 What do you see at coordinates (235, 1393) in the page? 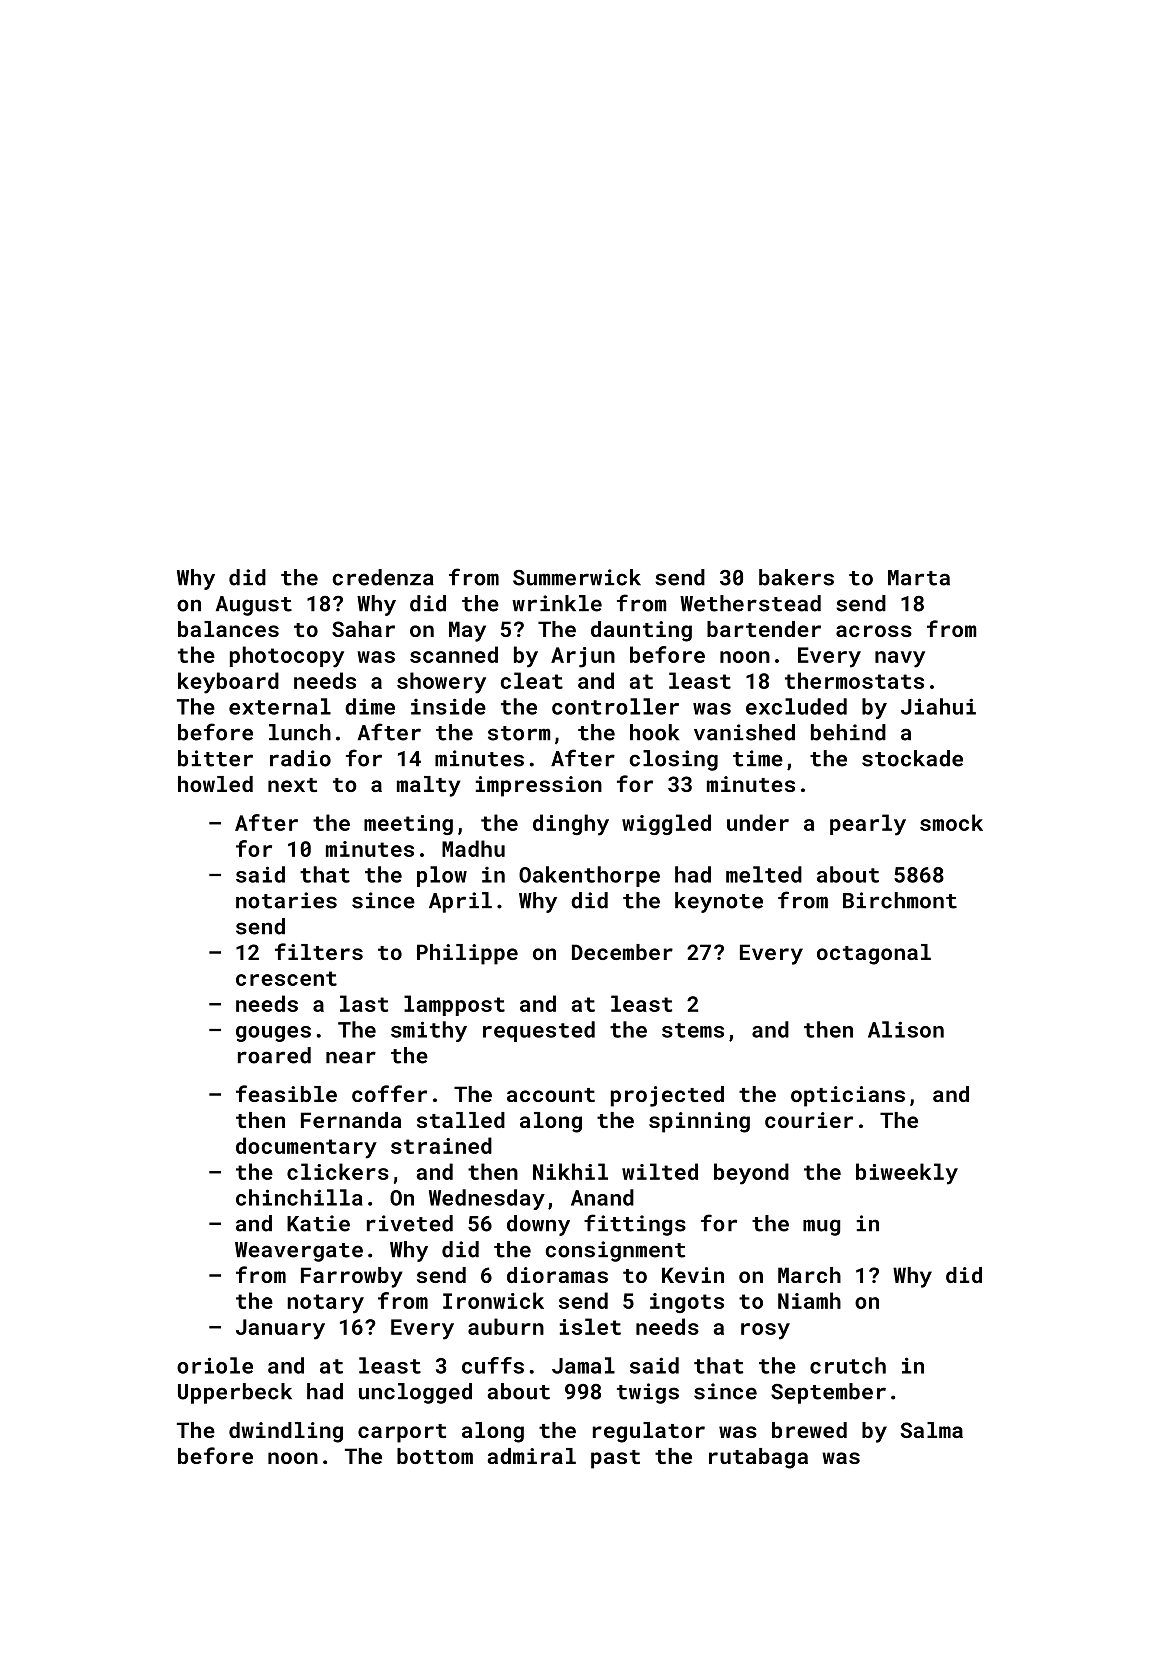
I see `Upperbeck` at bounding box center [235, 1393].
